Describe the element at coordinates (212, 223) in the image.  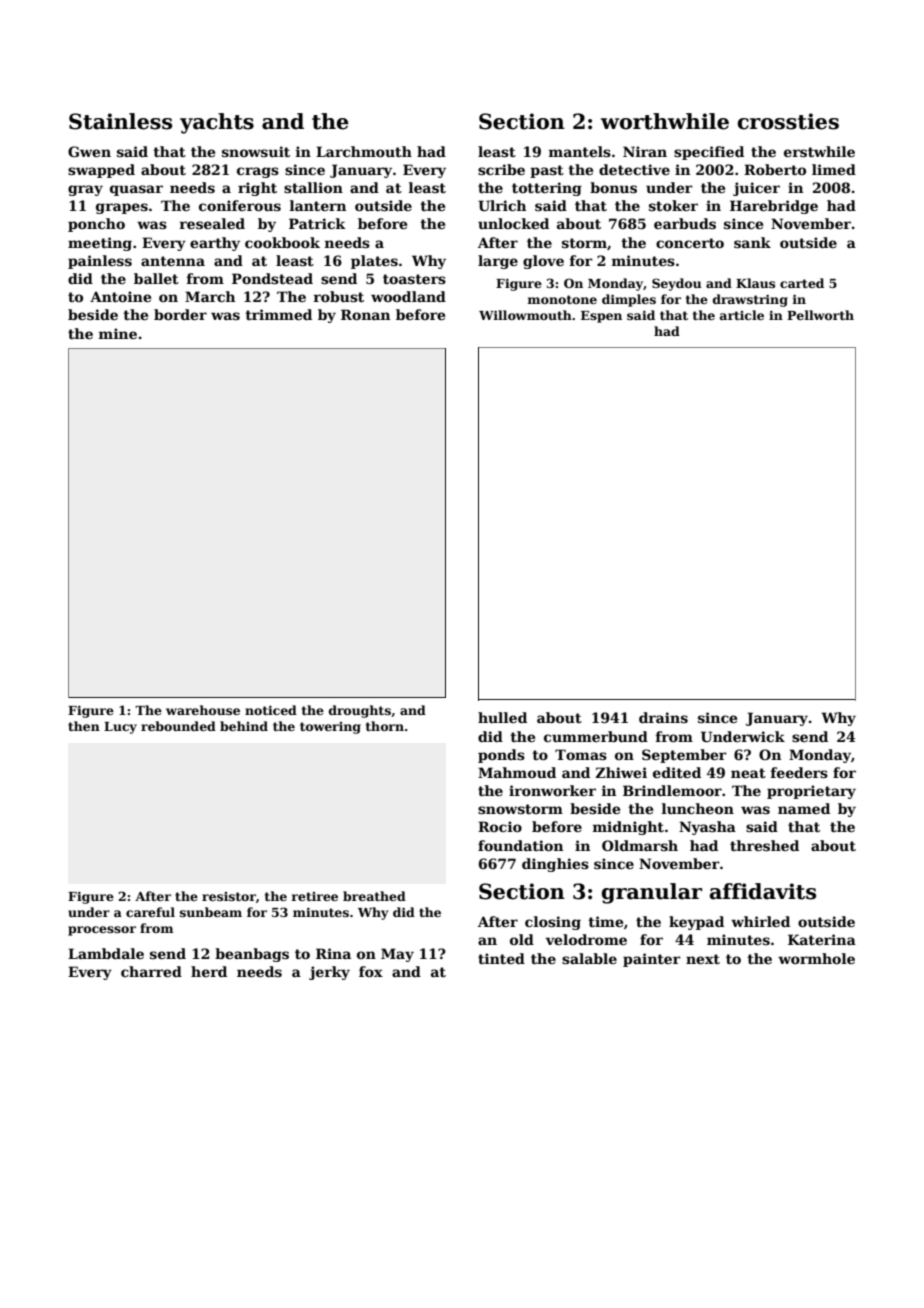
I see `resealed` at that location.
